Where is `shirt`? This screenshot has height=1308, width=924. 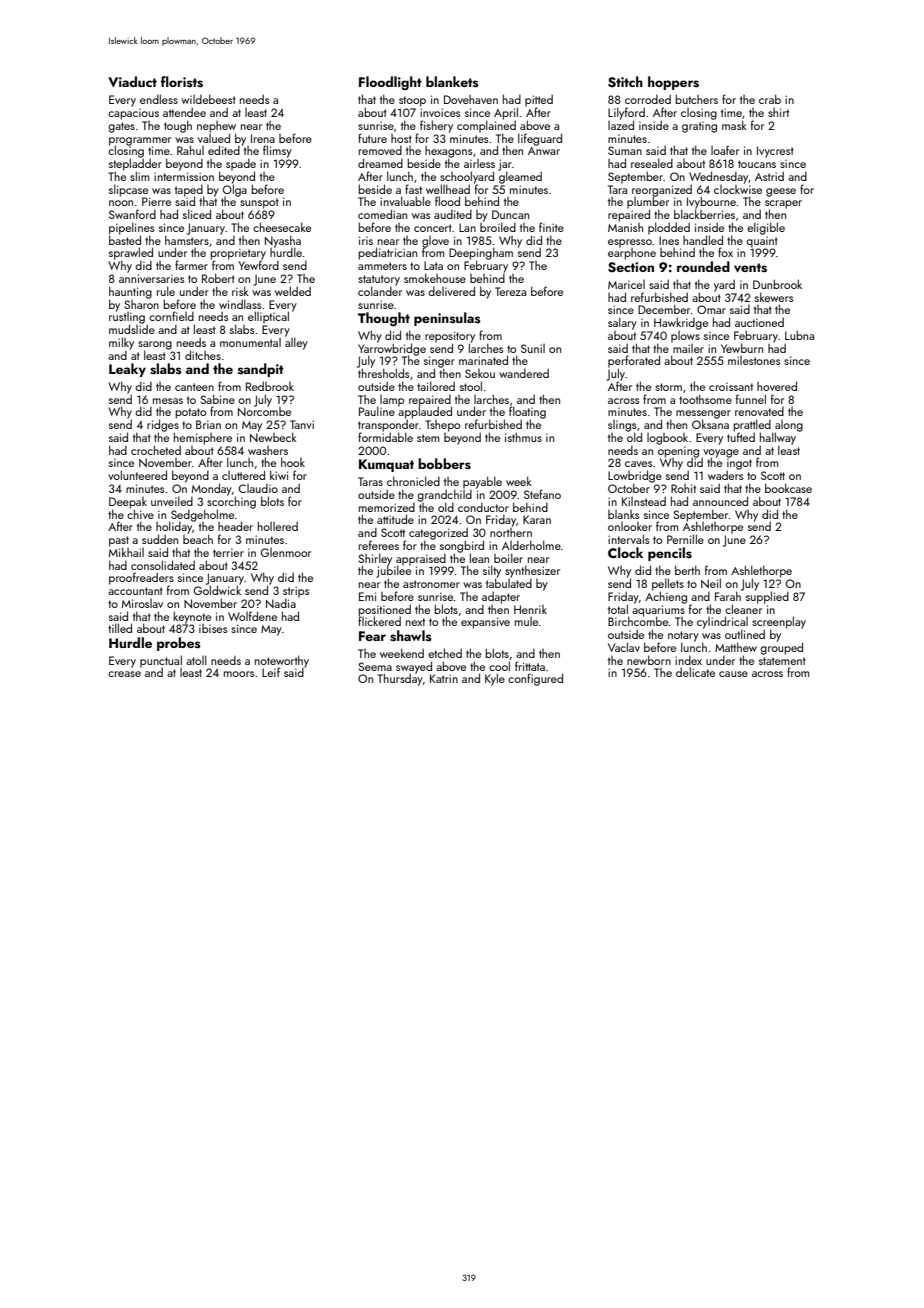
shirt is located at coordinates (778, 112).
